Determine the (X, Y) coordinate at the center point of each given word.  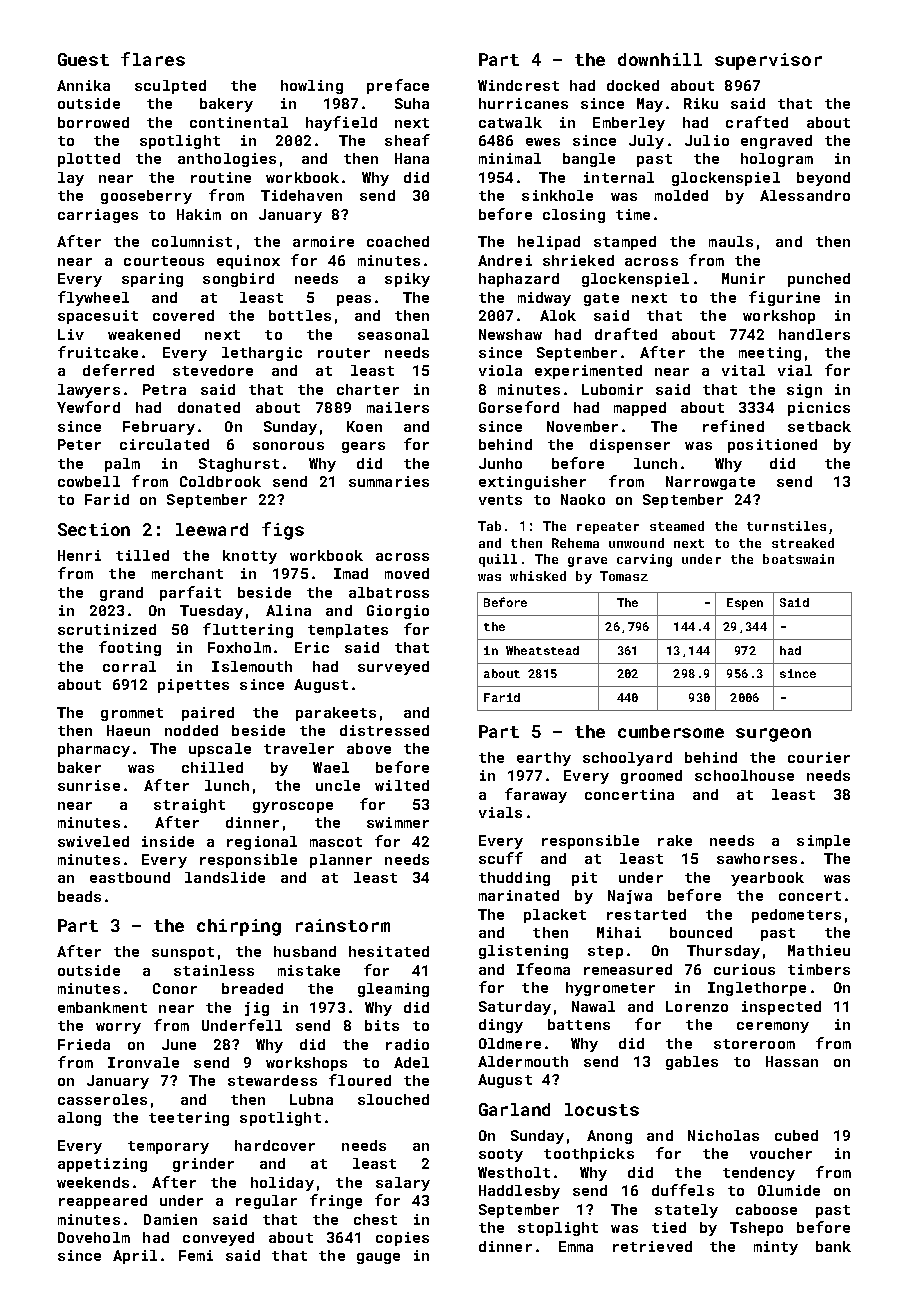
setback (819, 426)
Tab (489, 526)
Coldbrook (220, 481)
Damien (170, 1219)
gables (692, 1063)
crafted (757, 122)
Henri (79, 555)
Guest (83, 59)
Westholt (514, 1172)
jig (257, 1009)
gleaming (393, 990)
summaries (389, 481)
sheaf (407, 140)
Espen (745, 604)
